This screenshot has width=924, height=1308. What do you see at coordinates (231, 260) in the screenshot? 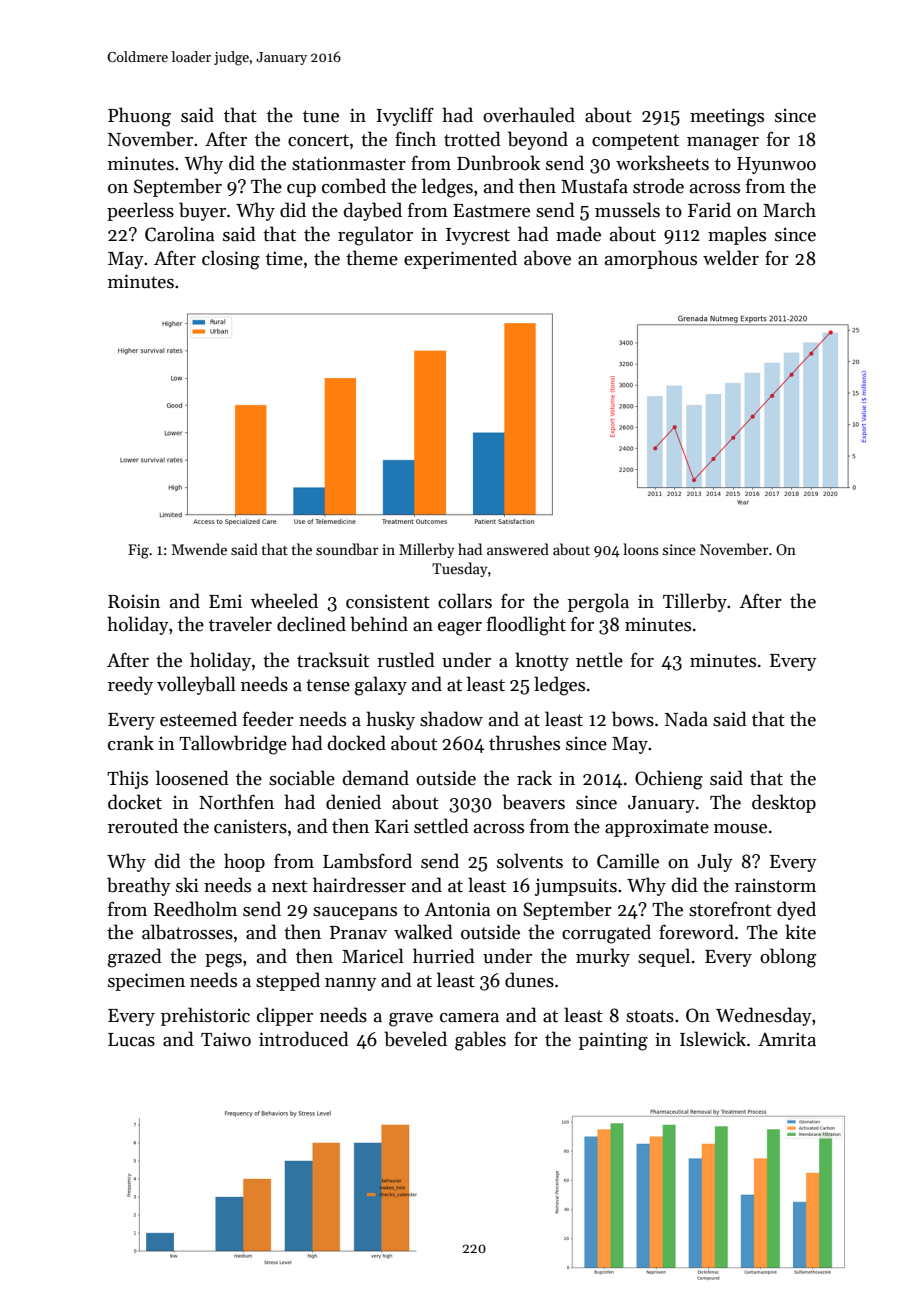
I see `closing` at bounding box center [231, 260].
